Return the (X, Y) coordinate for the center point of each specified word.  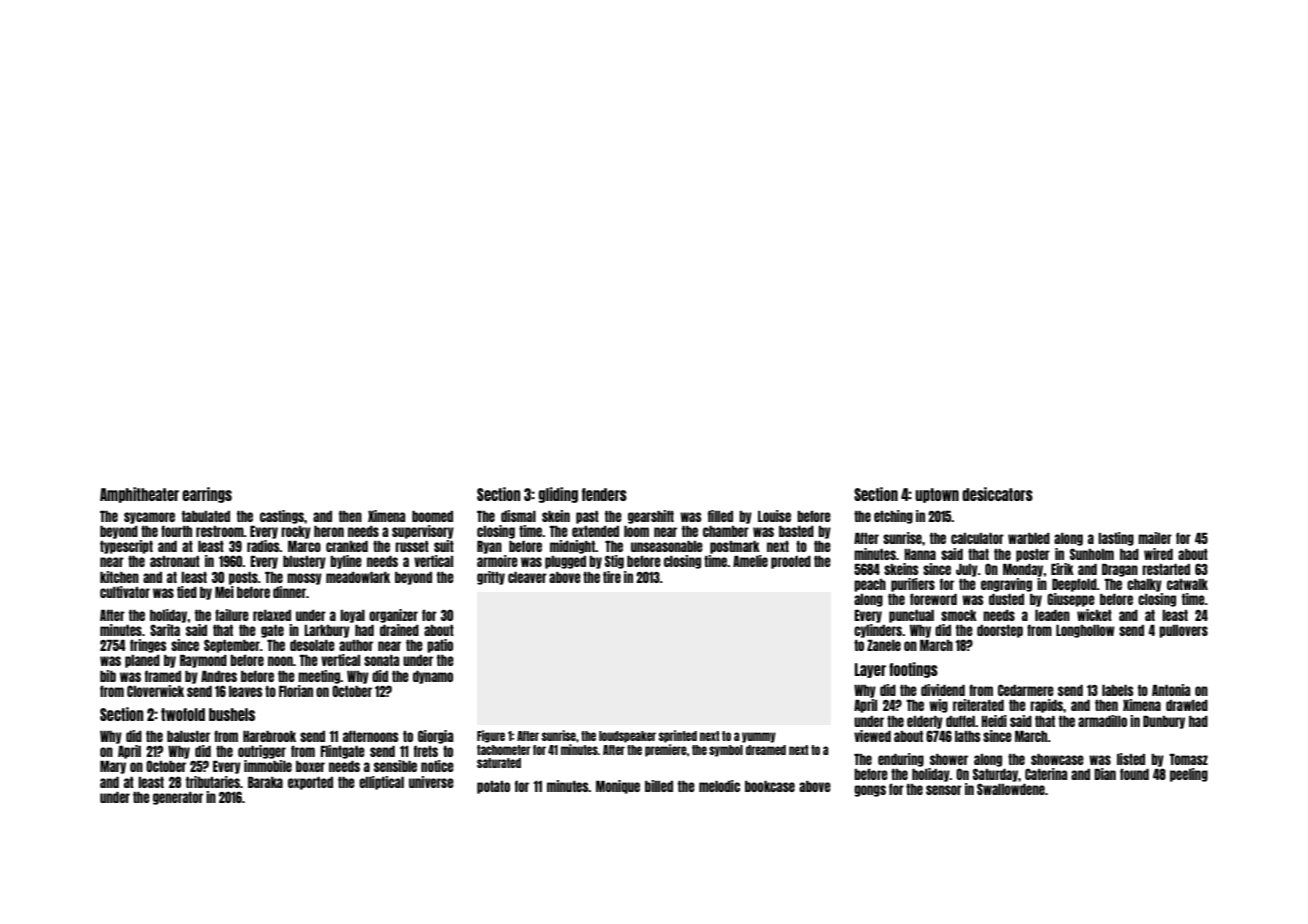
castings (282, 517)
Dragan (1120, 570)
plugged (565, 562)
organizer (393, 616)
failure (232, 615)
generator (178, 798)
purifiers (913, 585)
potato (493, 787)
